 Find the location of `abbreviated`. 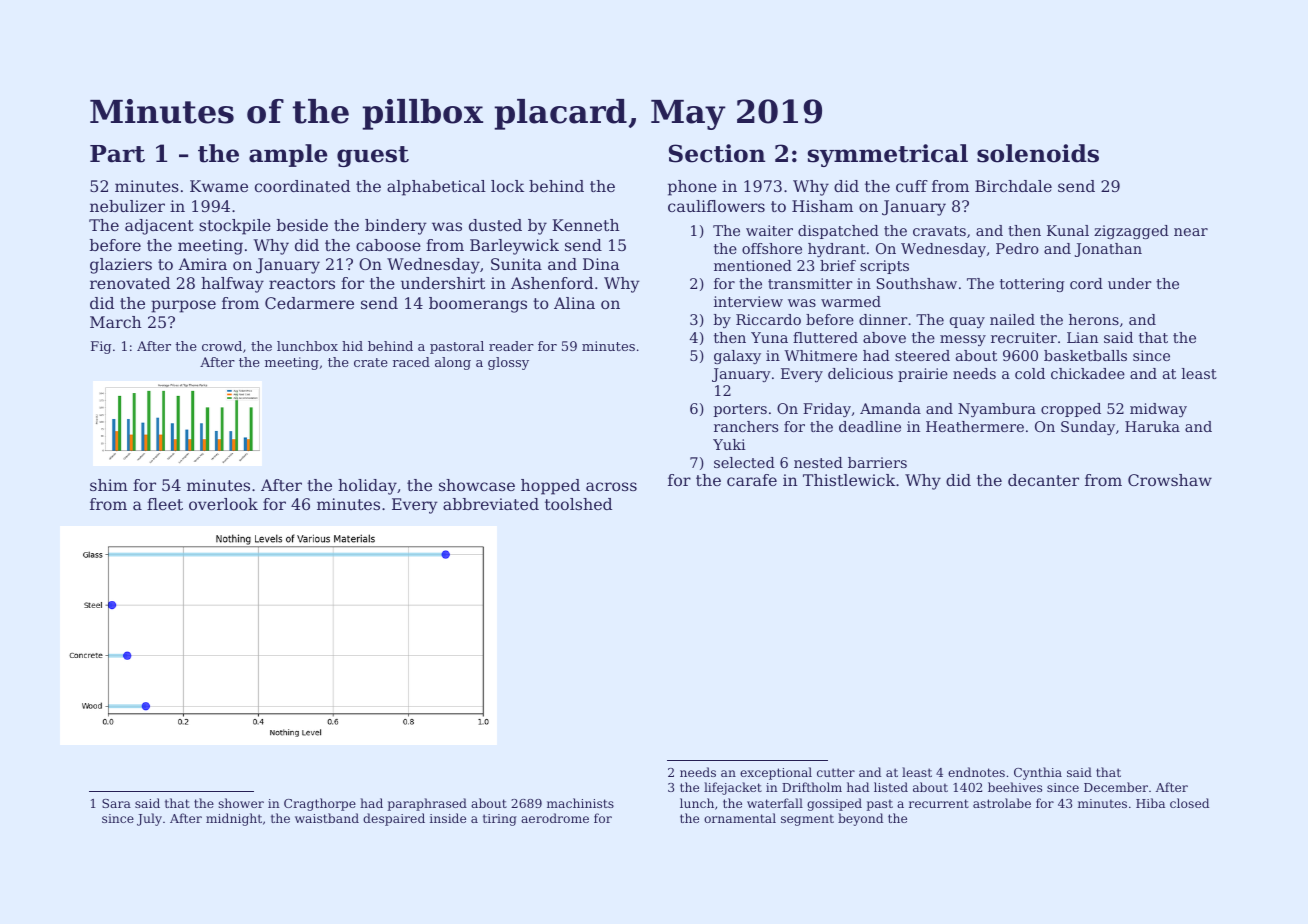

abbreviated is located at coordinates (491, 504).
